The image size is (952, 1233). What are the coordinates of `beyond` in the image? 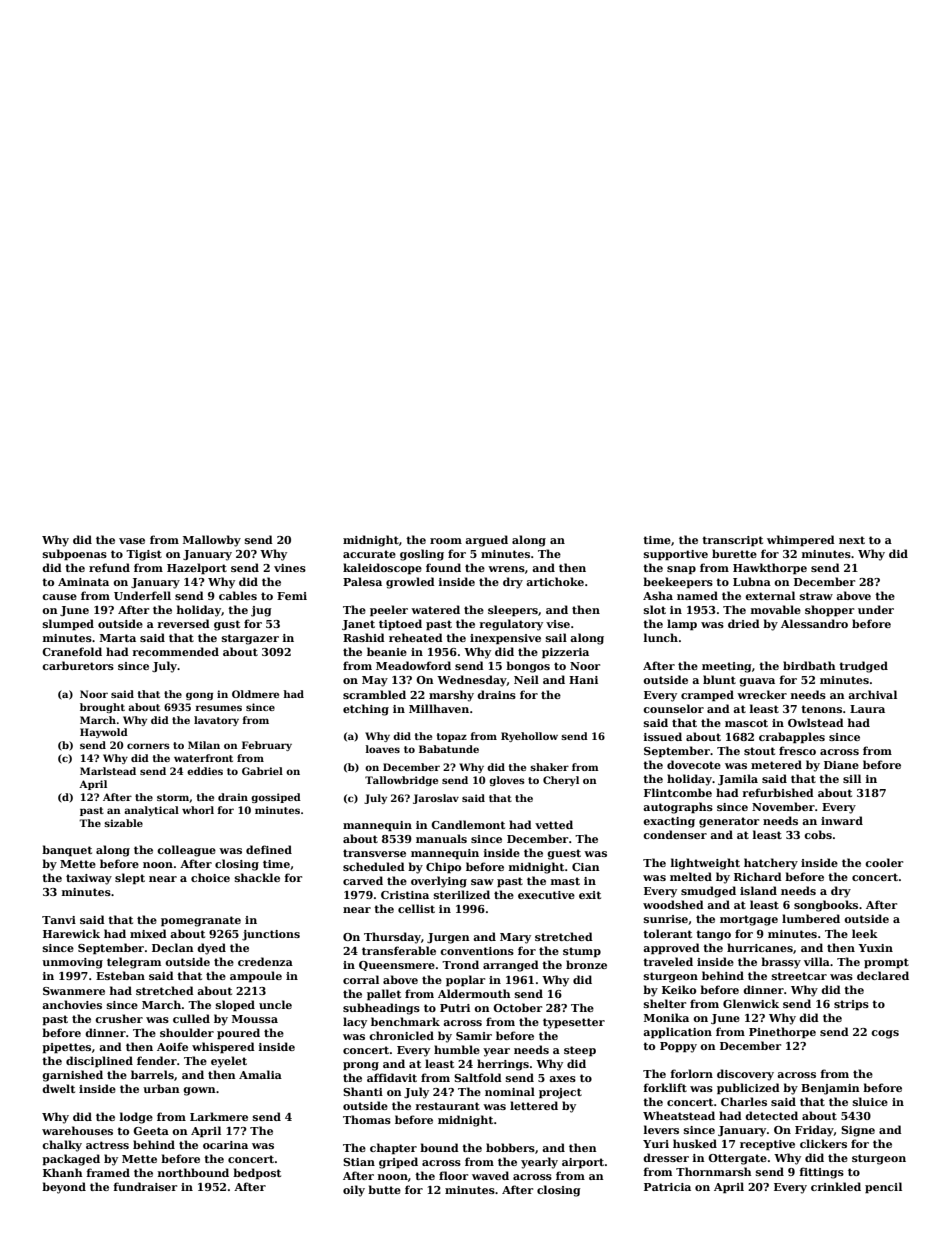 It's located at (64, 1188).
